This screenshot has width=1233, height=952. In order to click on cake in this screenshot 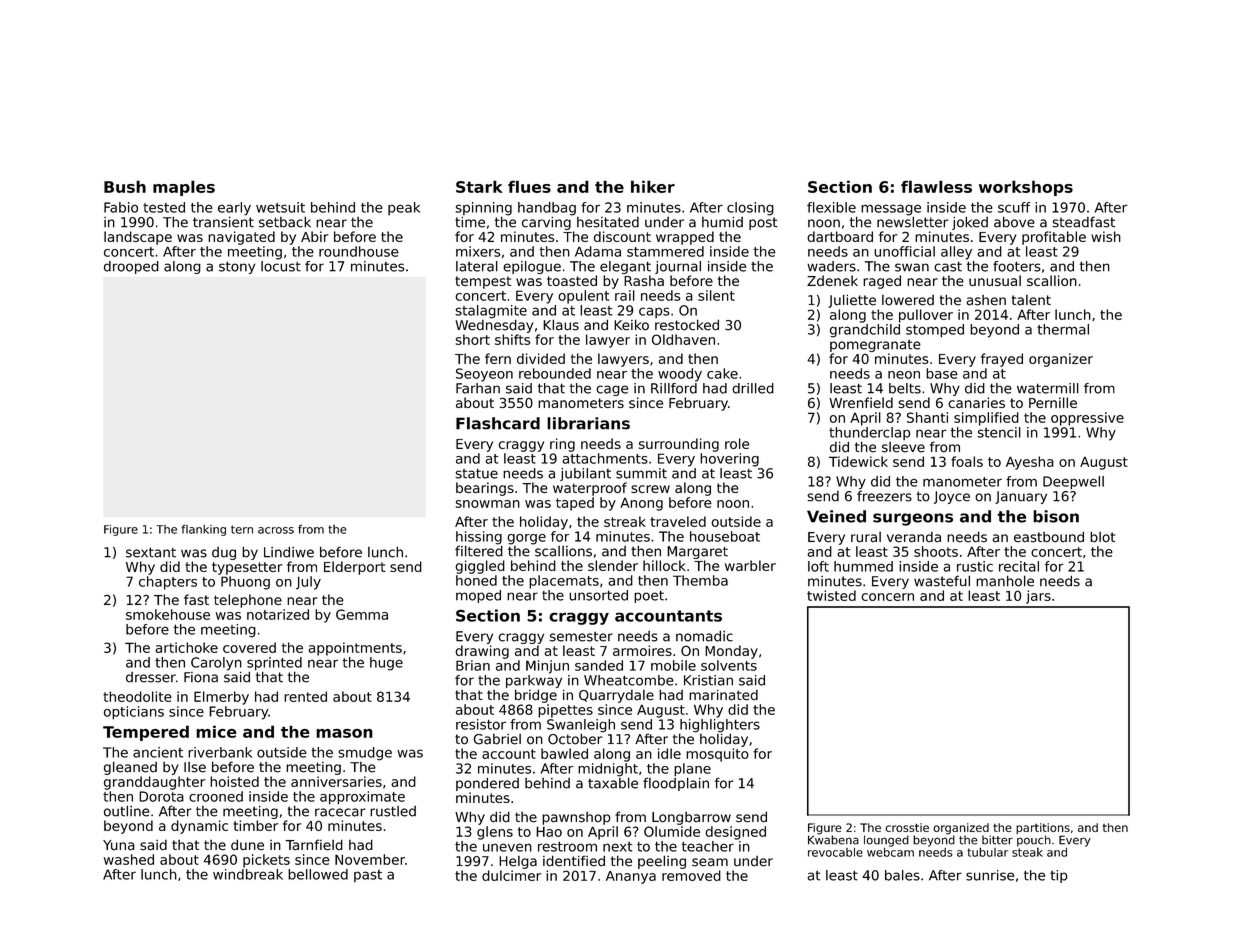, I will do `click(722, 373)`.
